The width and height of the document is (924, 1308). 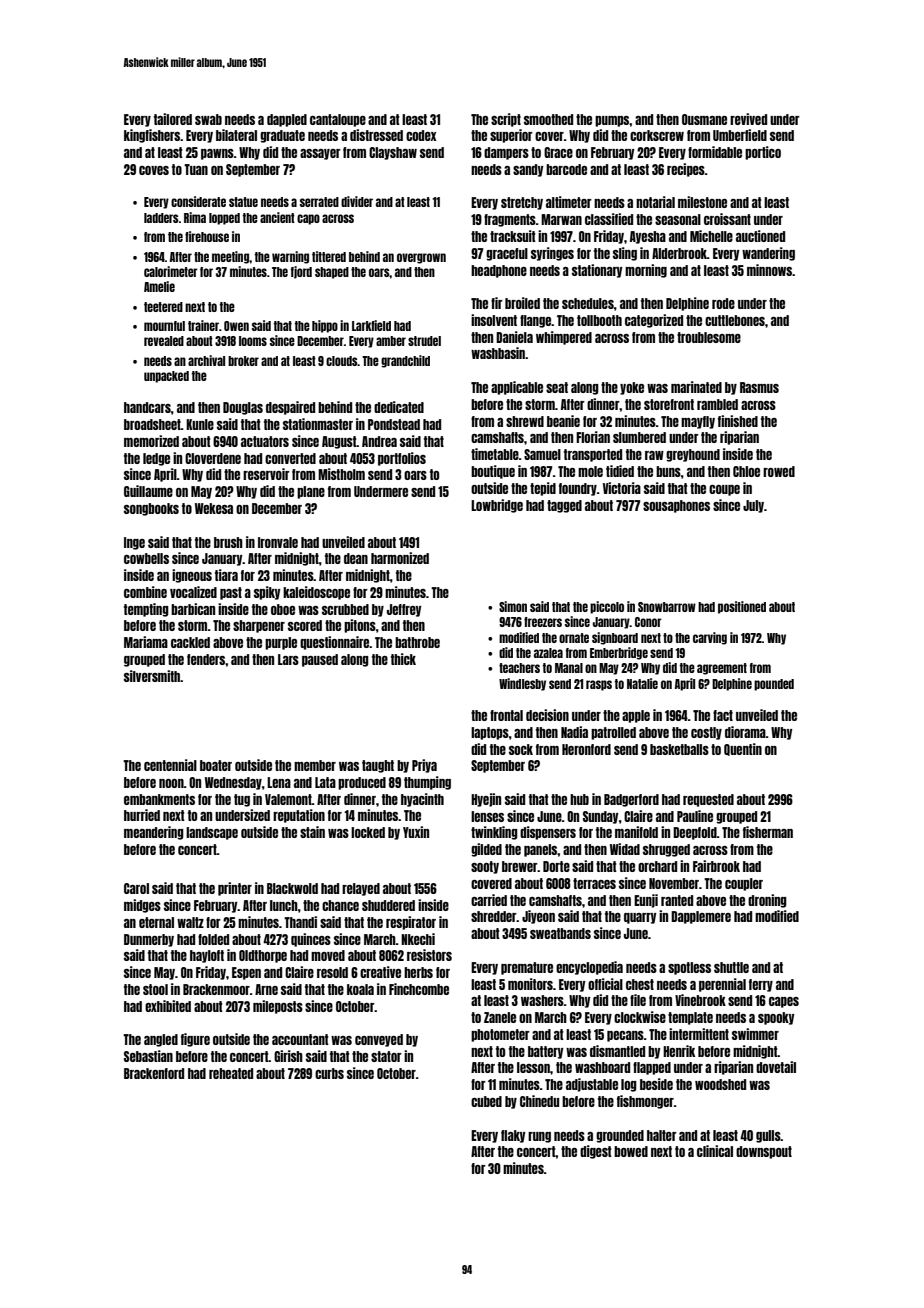 I want to click on Brackenford, so click(x=154, y=1073).
